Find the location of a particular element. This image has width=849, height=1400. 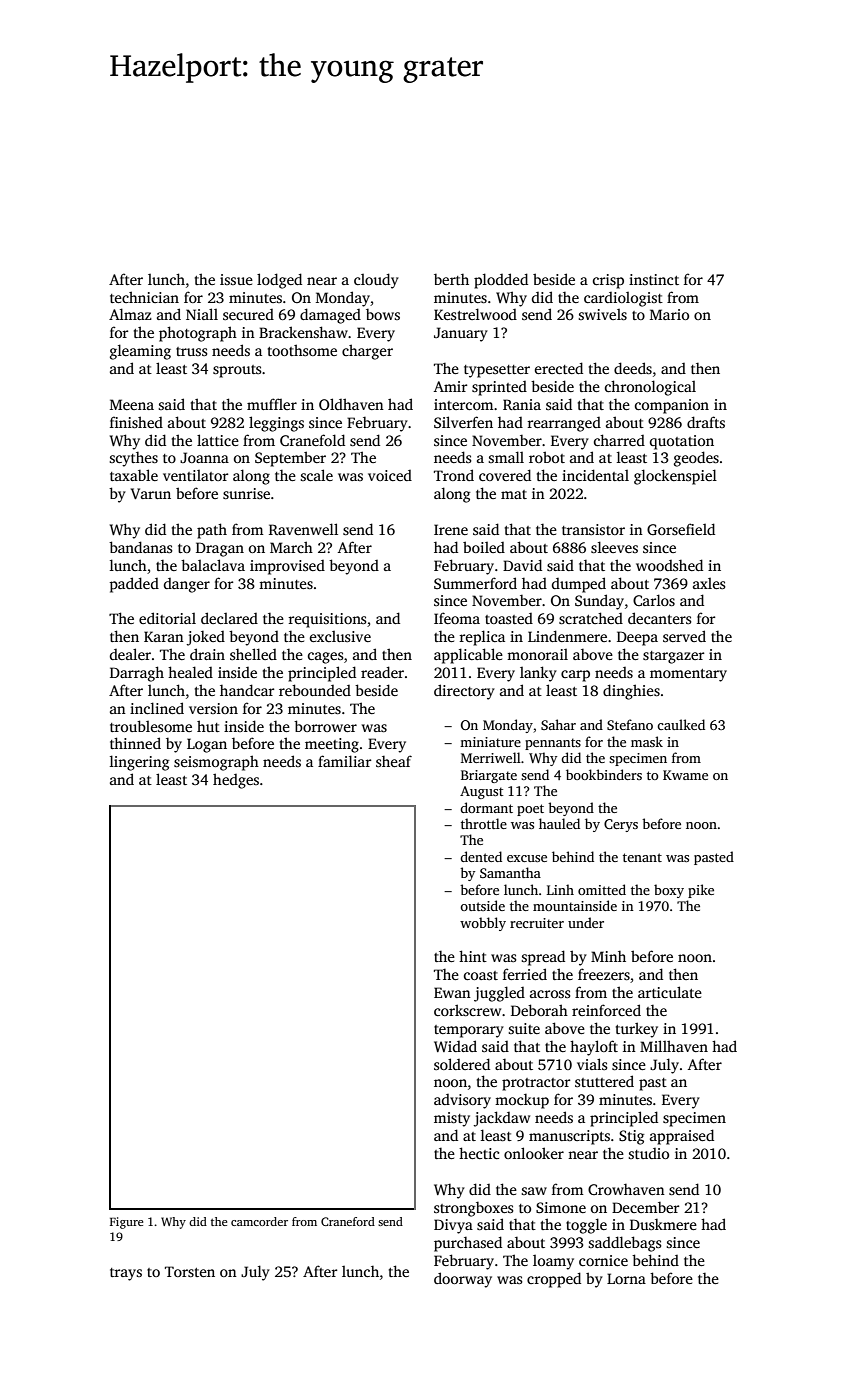

December is located at coordinates (645, 1207).
